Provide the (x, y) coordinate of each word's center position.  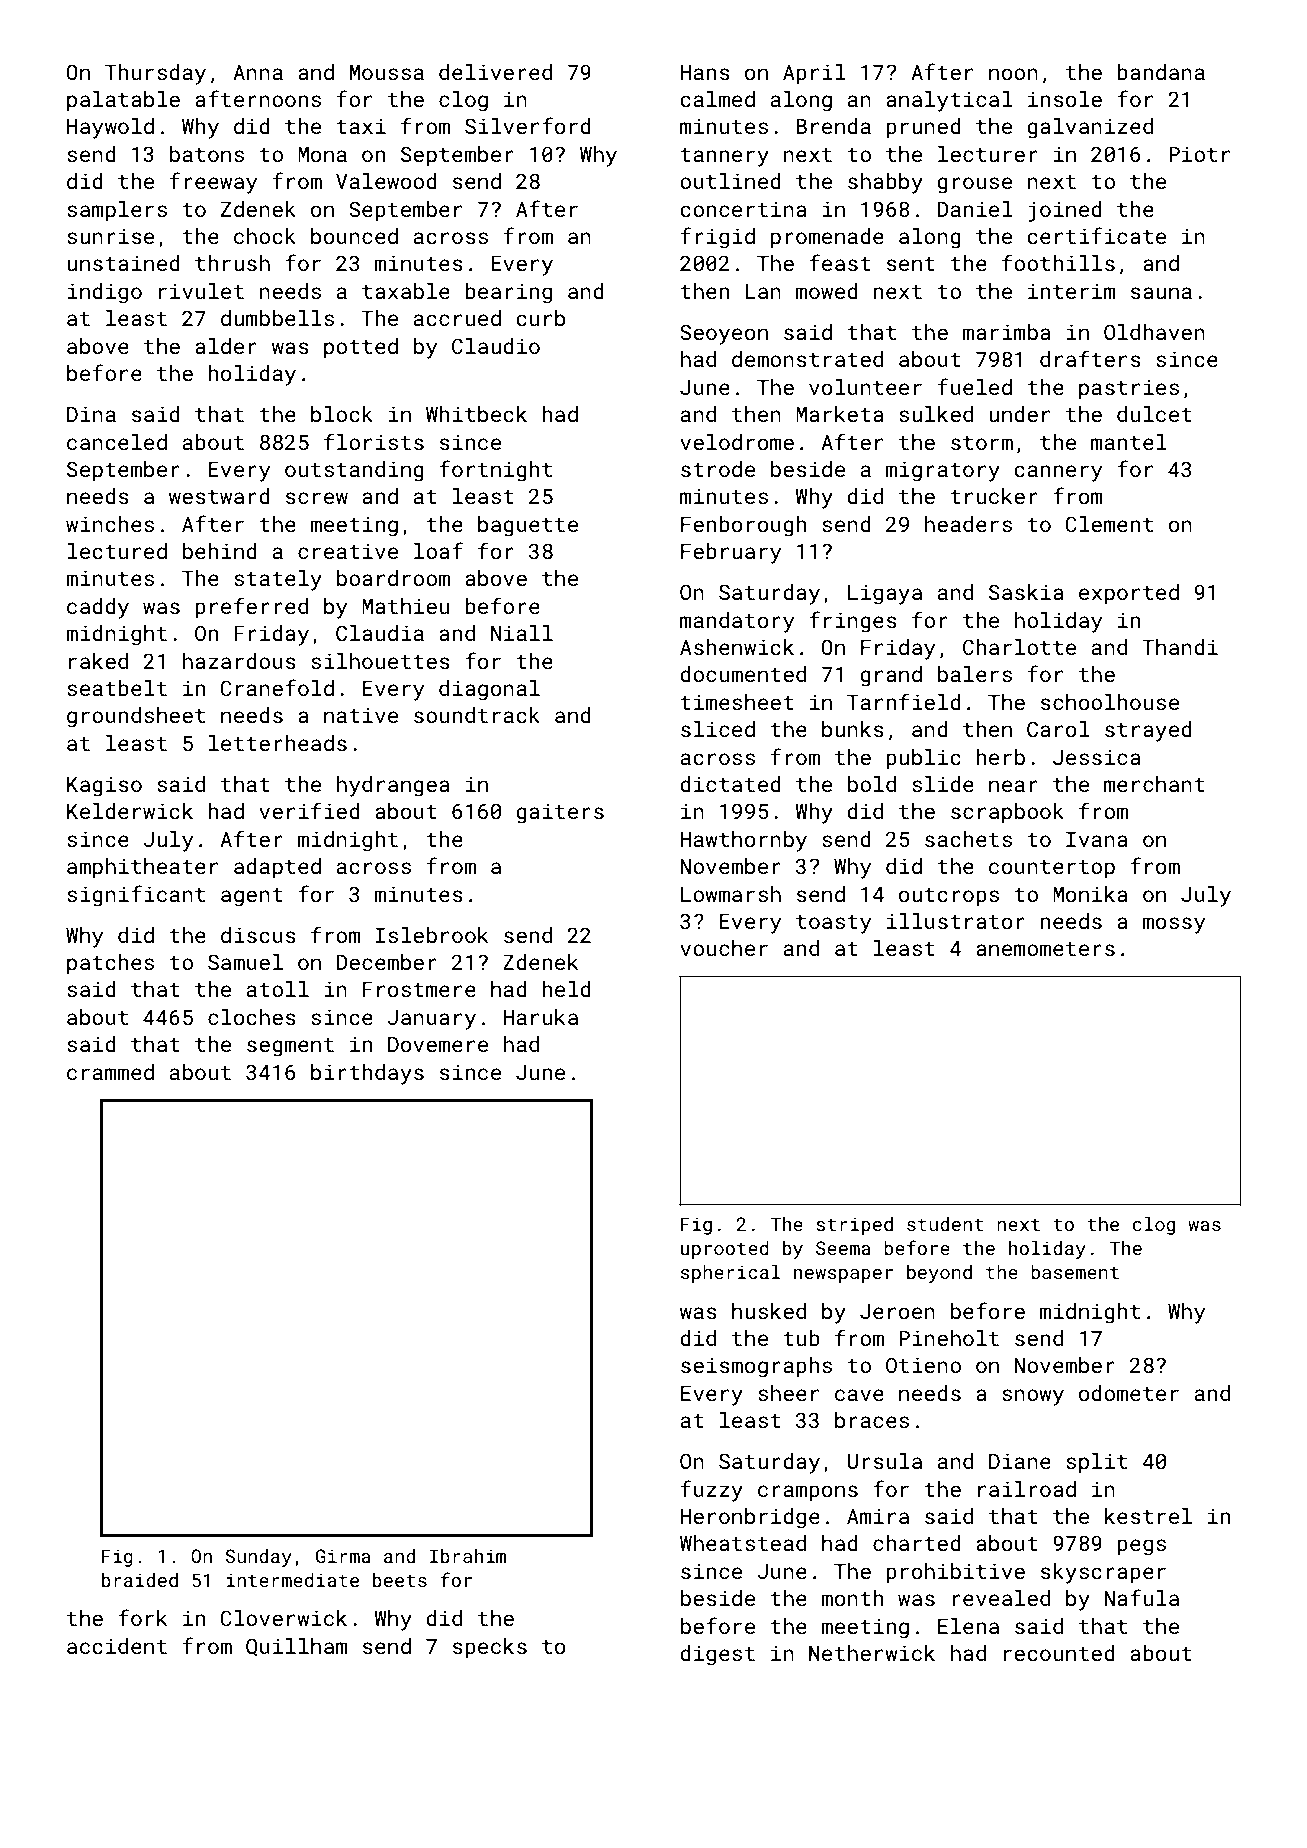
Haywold (110, 128)
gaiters (560, 813)
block (342, 414)
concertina (743, 209)
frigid (718, 238)
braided (140, 1580)
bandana (1161, 72)
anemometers (1045, 949)
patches (110, 964)
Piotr (1199, 154)
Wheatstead (743, 1543)
